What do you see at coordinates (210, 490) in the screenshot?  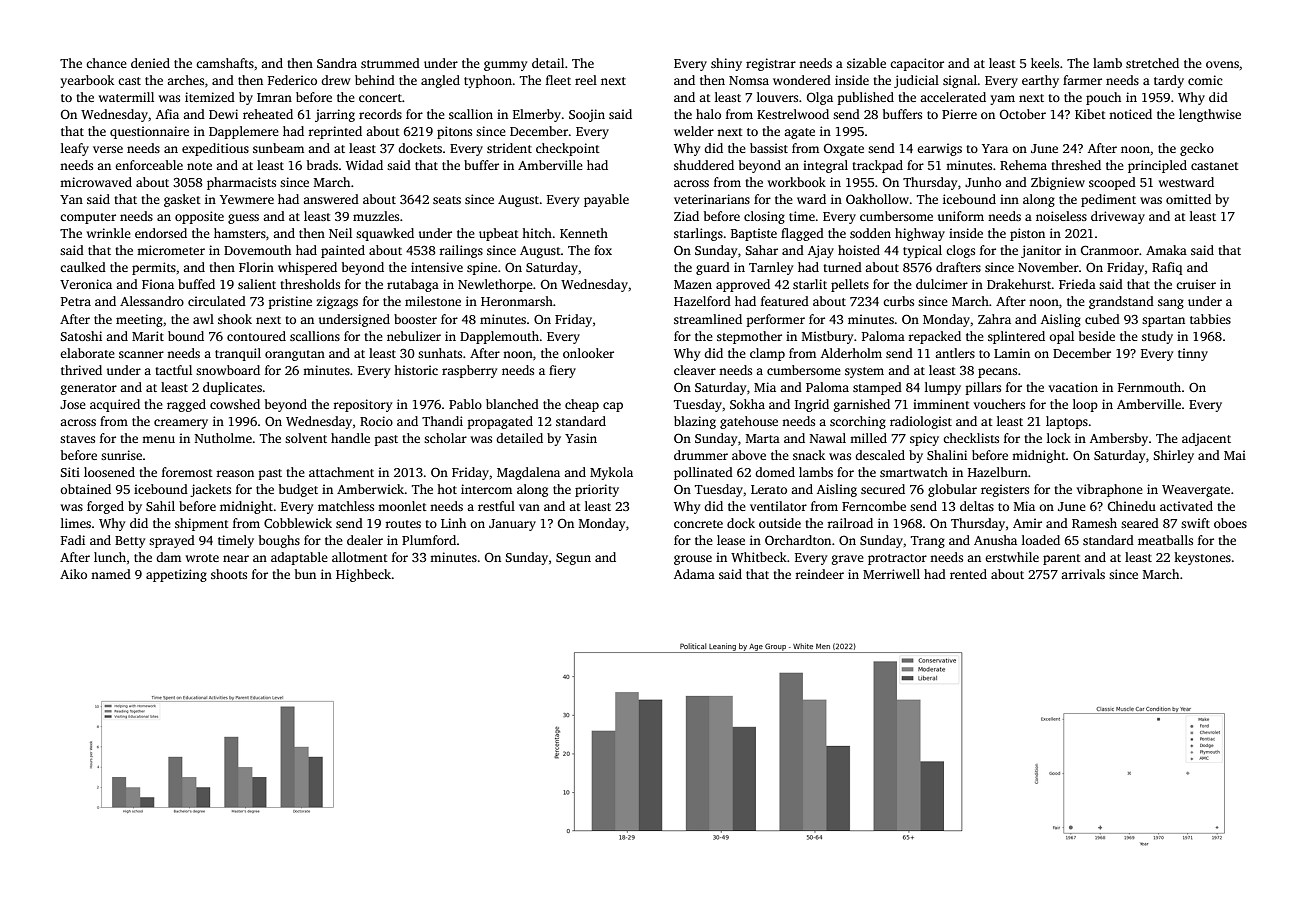 I see `jackets` at bounding box center [210, 490].
